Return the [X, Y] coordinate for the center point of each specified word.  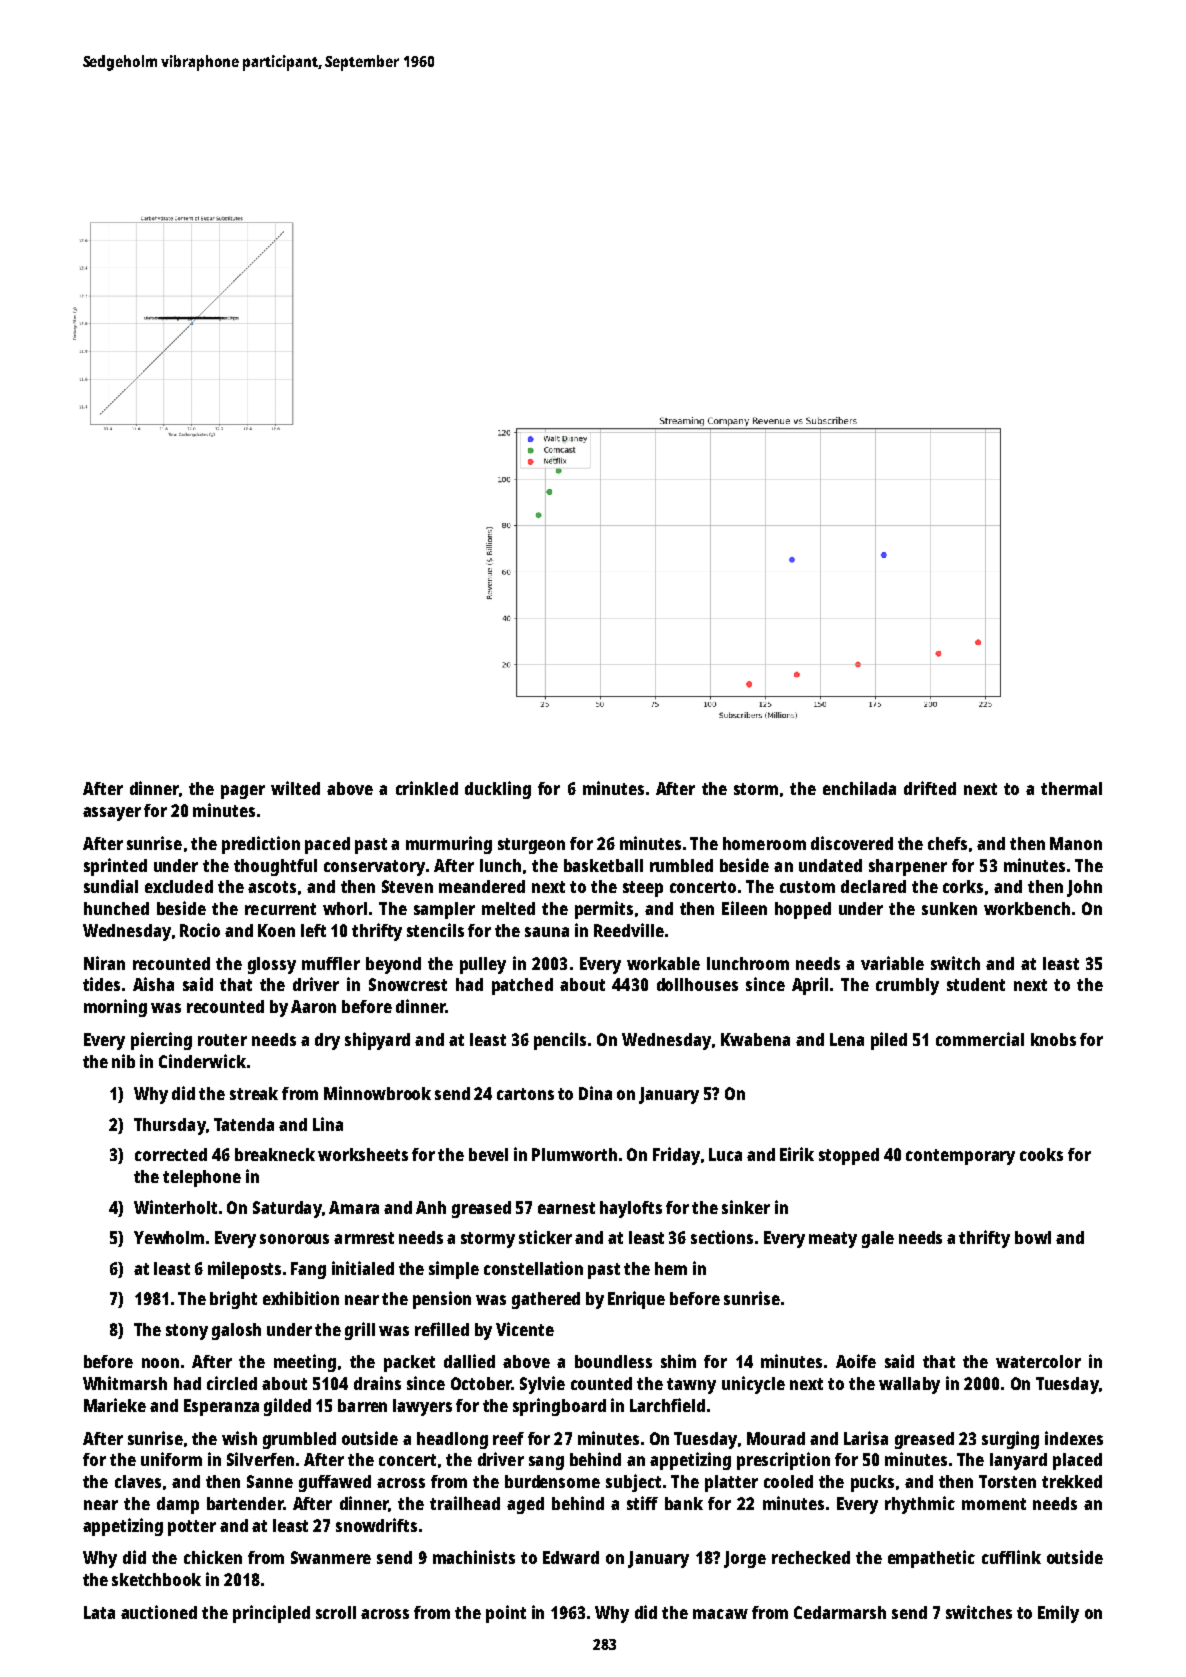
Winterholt [175, 1207]
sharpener [908, 867]
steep [643, 889]
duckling [498, 790]
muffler [331, 963]
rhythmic [920, 1505]
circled [232, 1383]
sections [722, 1237]
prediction [261, 845]
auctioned [159, 1612]
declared [873, 886]
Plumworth [574, 1154]
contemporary [960, 1157]
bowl [1033, 1237]
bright [233, 1300]
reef [508, 1438]
